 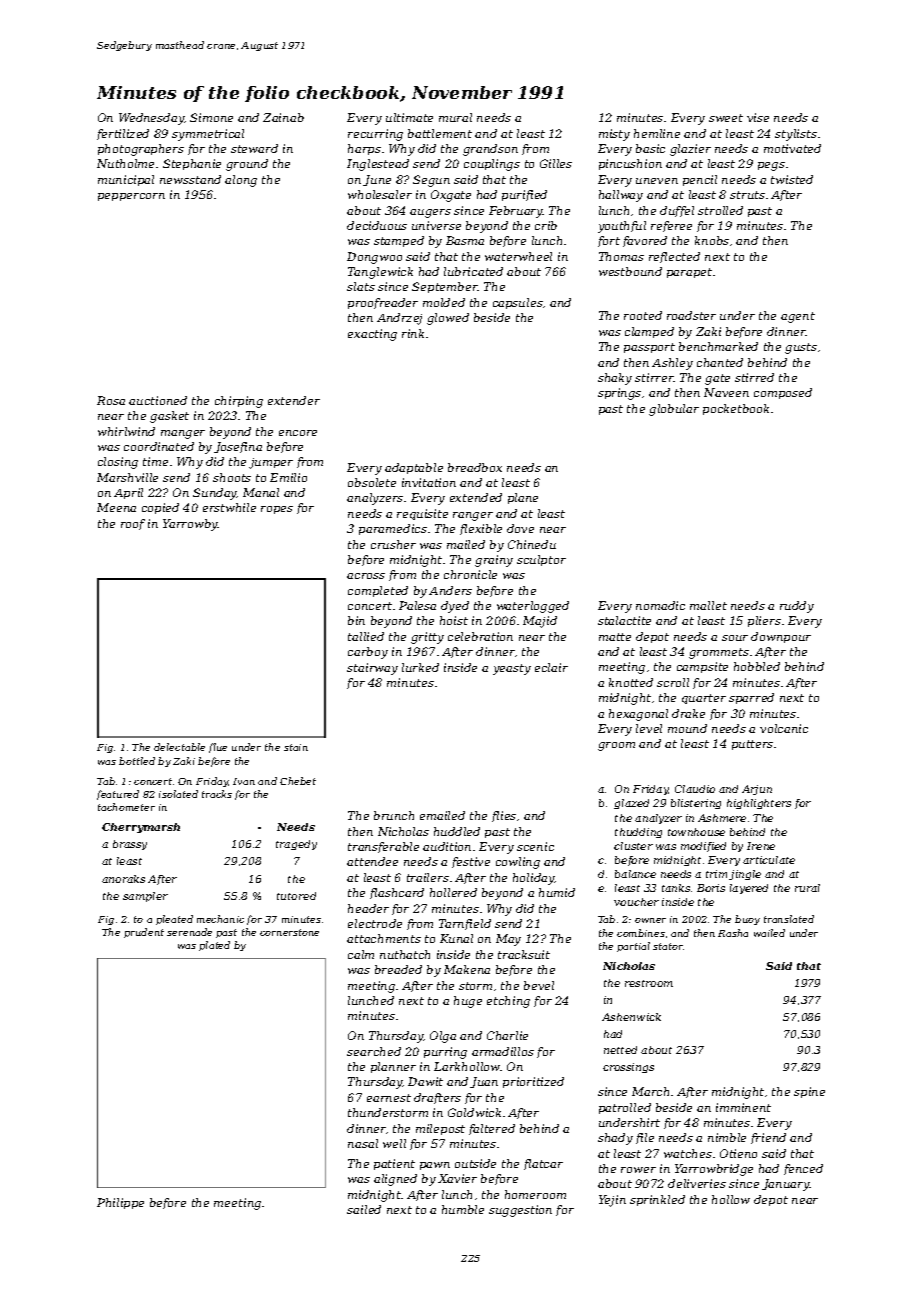 I want to click on nomadic, so click(x=660, y=605).
